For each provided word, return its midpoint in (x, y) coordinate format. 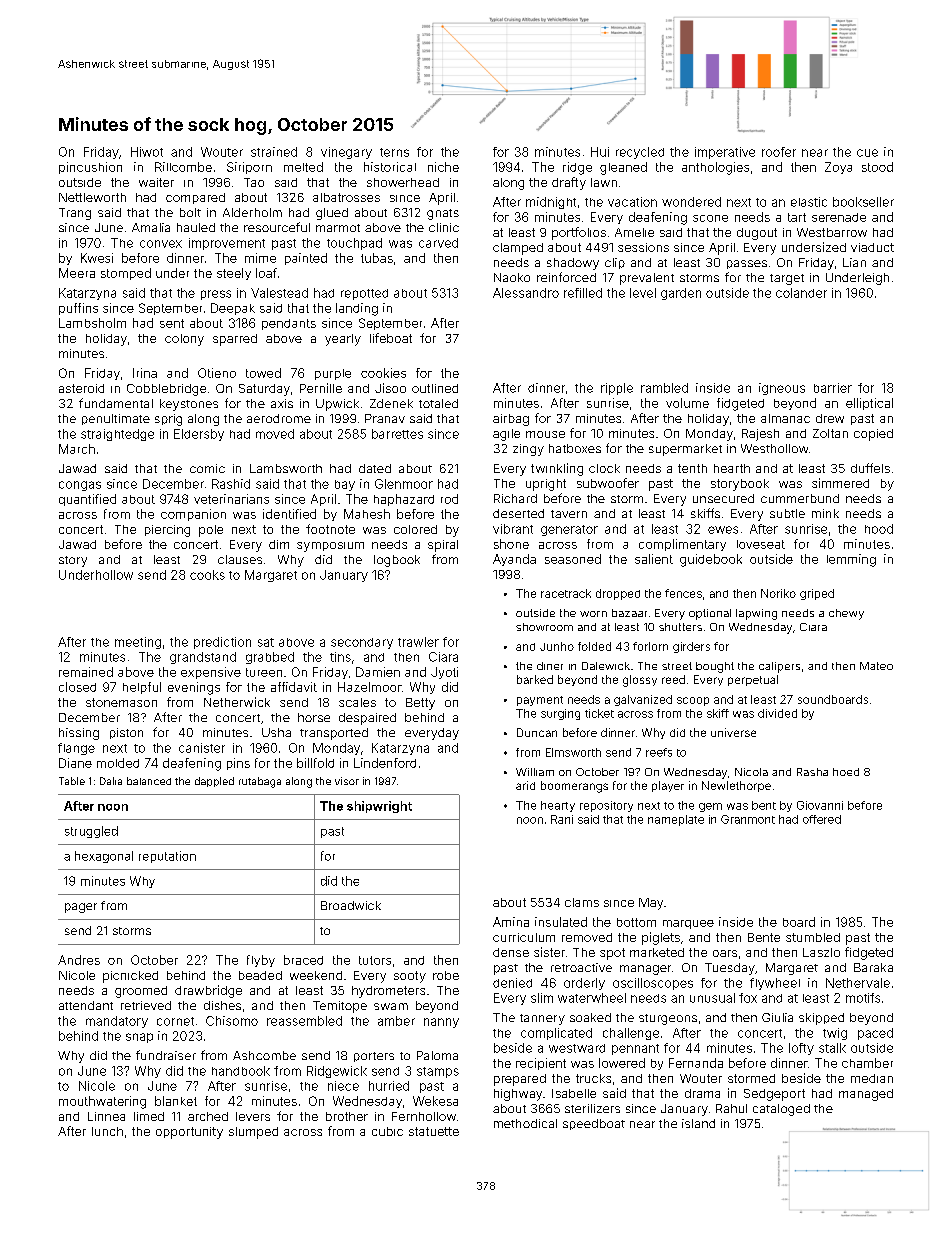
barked (535, 679)
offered (822, 819)
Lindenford (385, 763)
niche (443, 167)
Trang (75, 214)
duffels (870, 468)
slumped (253, 1133)
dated (375, 468)
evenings (194, 688)
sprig (168, 420)
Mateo (876, 666)
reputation (167, 857)
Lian (854, 262)
